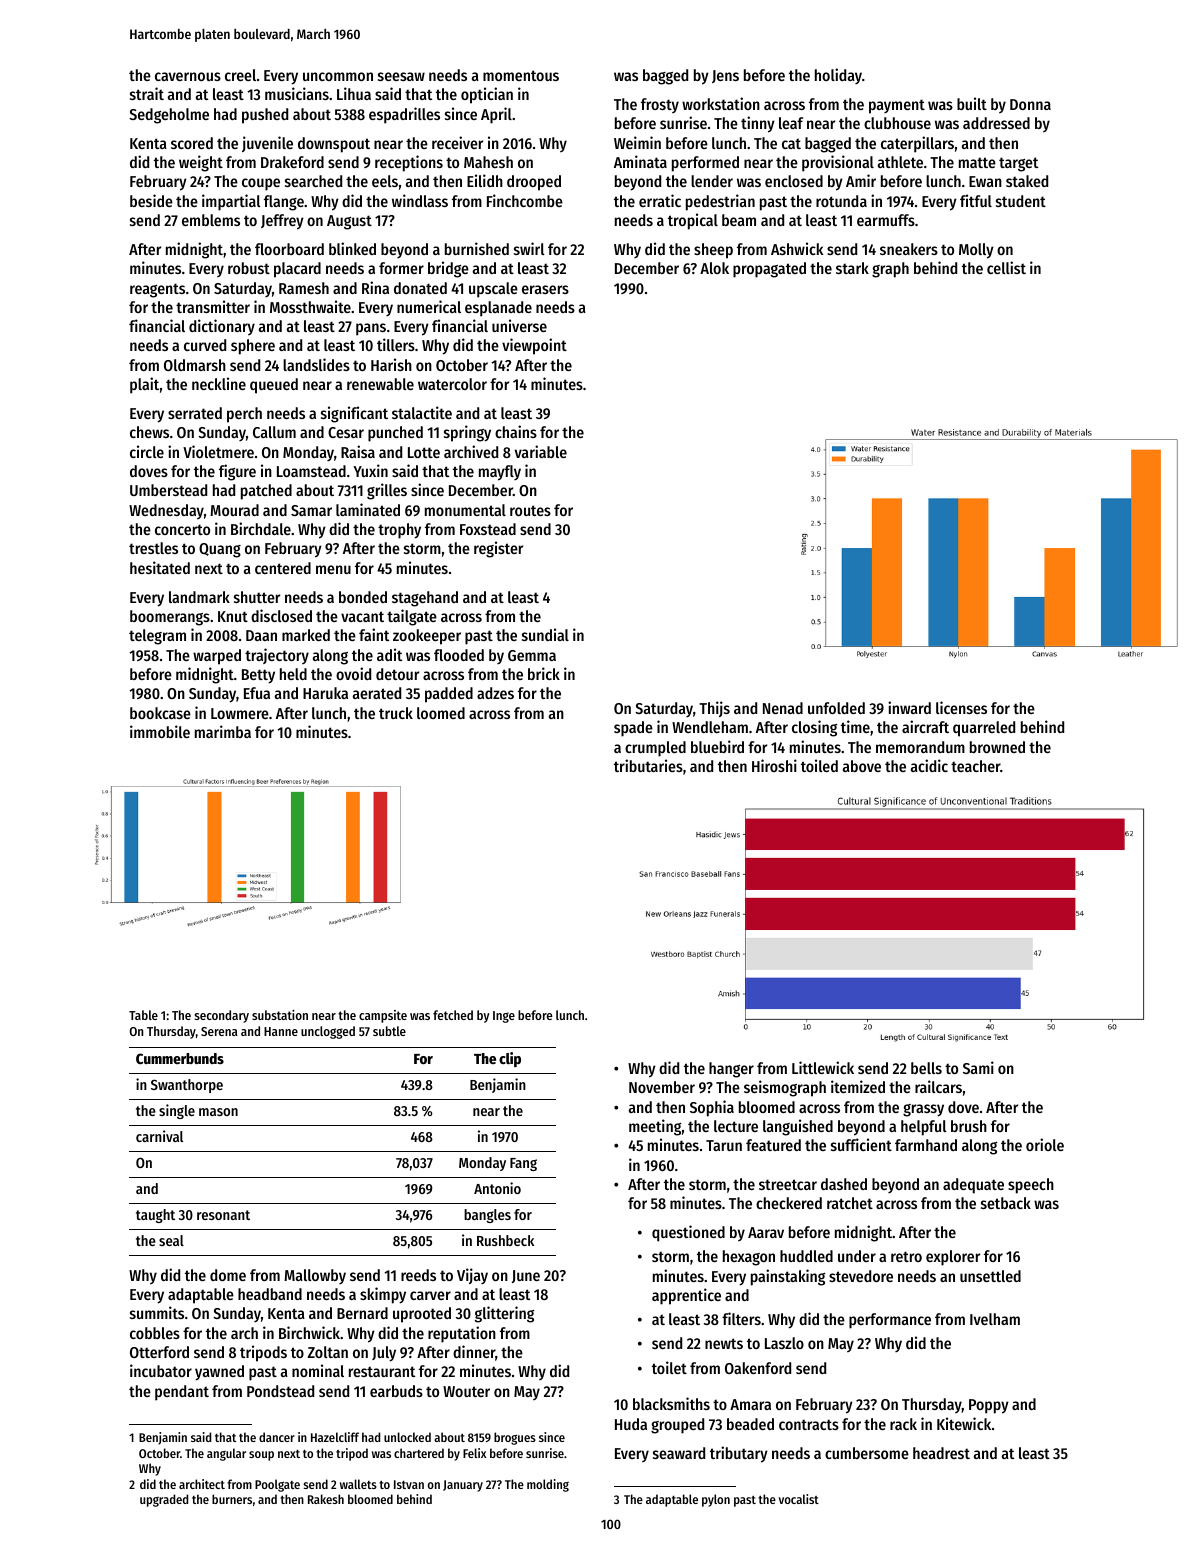  Describe the element at coordinates (897, 123) in the screenshot. I see `clubhouse` at that location.
